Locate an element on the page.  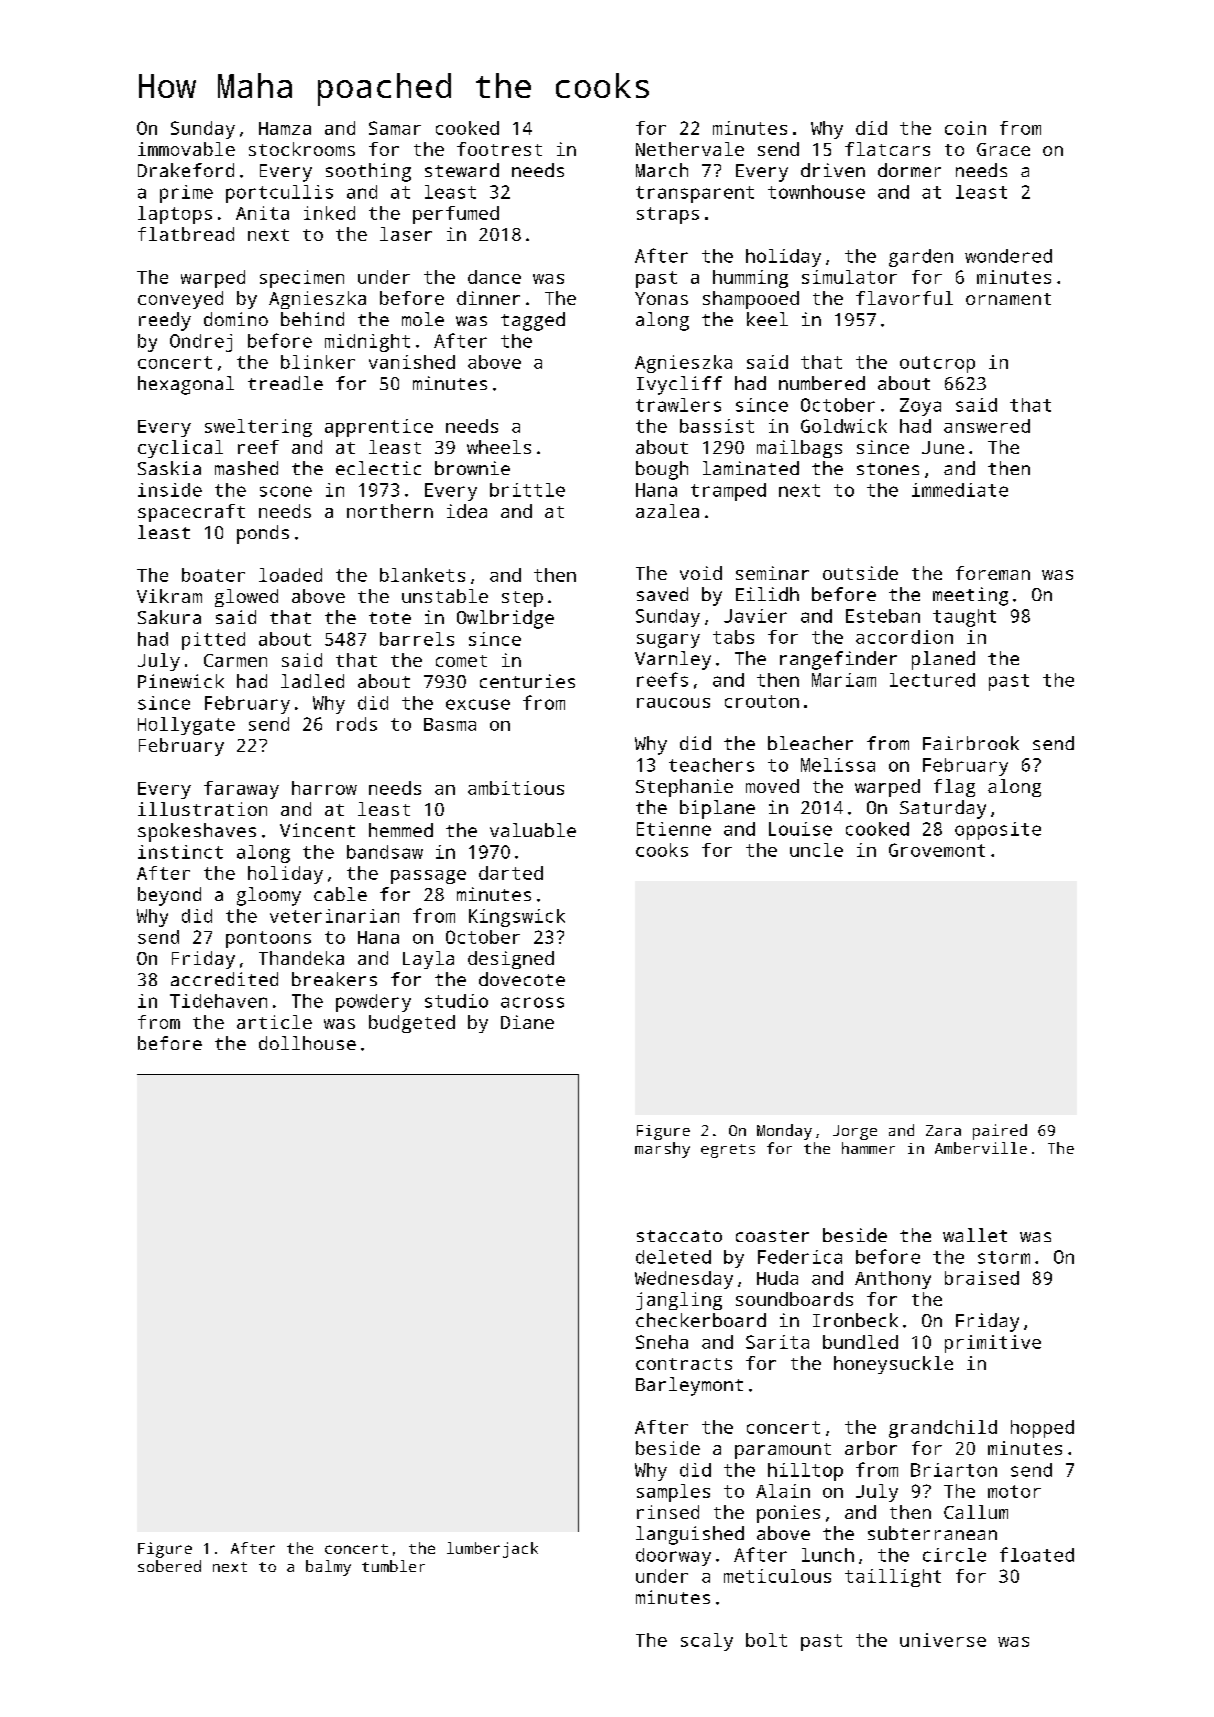
keel is located at coordinates (767, 319).
